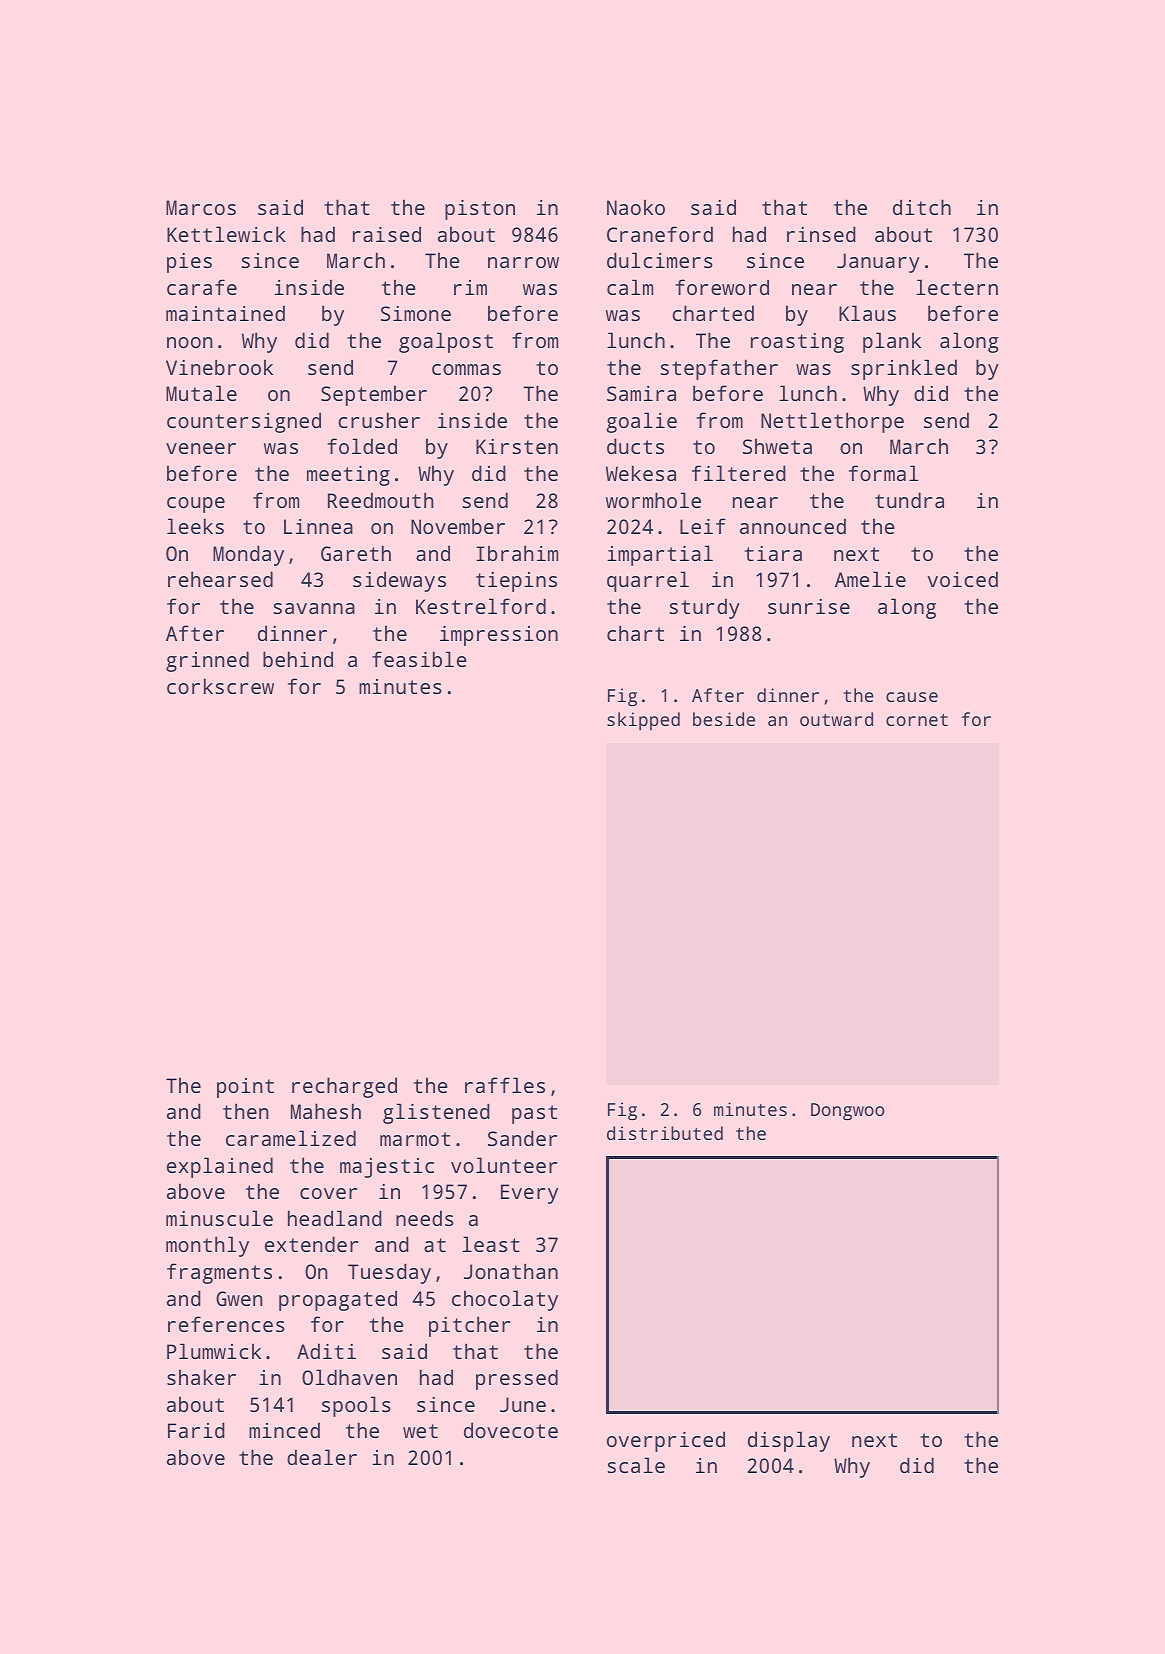 The height and width of the screenshot is (1654, 1165). Describe the element at coordinates (922, 207) in the screenshot. I see `ditch` at that location.
